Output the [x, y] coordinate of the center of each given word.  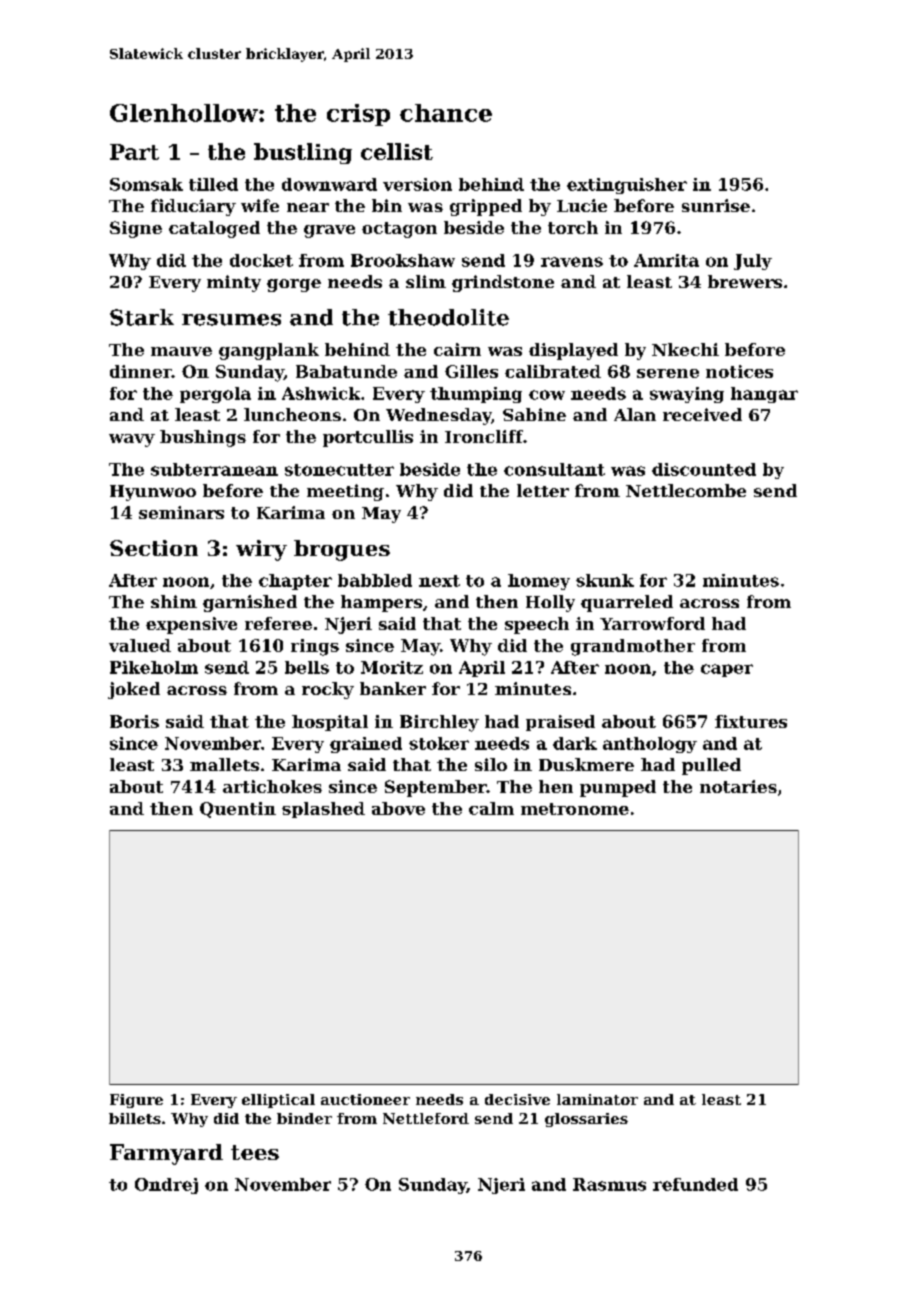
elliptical [278, 1101]
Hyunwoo [153, 493]
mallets [224, 764]
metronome [575, 809]
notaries [738, 786]
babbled [375, 580]
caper [727, 670]
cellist [397, 151]
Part [134, 152]
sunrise [716, 205]
